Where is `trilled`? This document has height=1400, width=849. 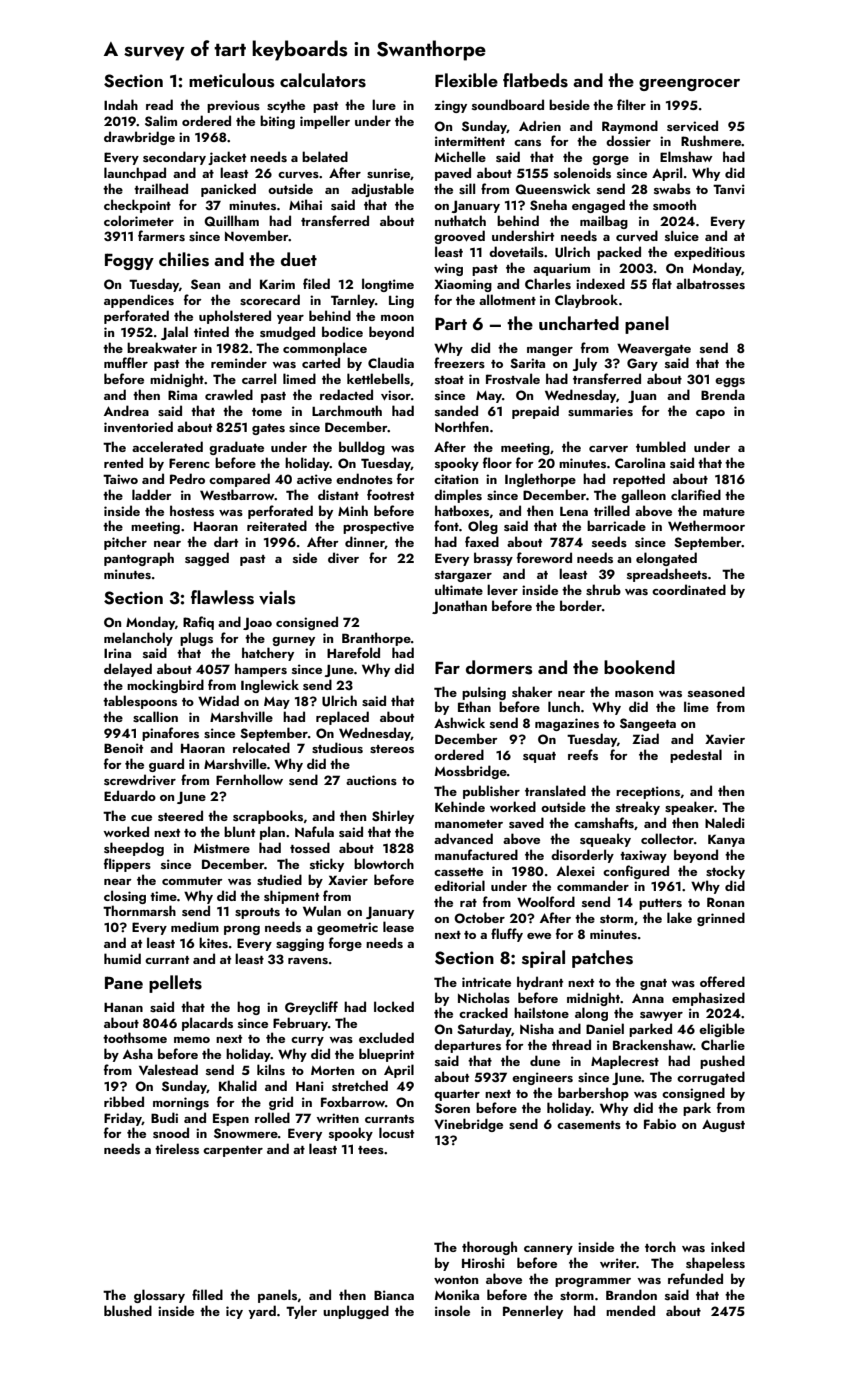
trilled is located at coordinates (612, 510).
